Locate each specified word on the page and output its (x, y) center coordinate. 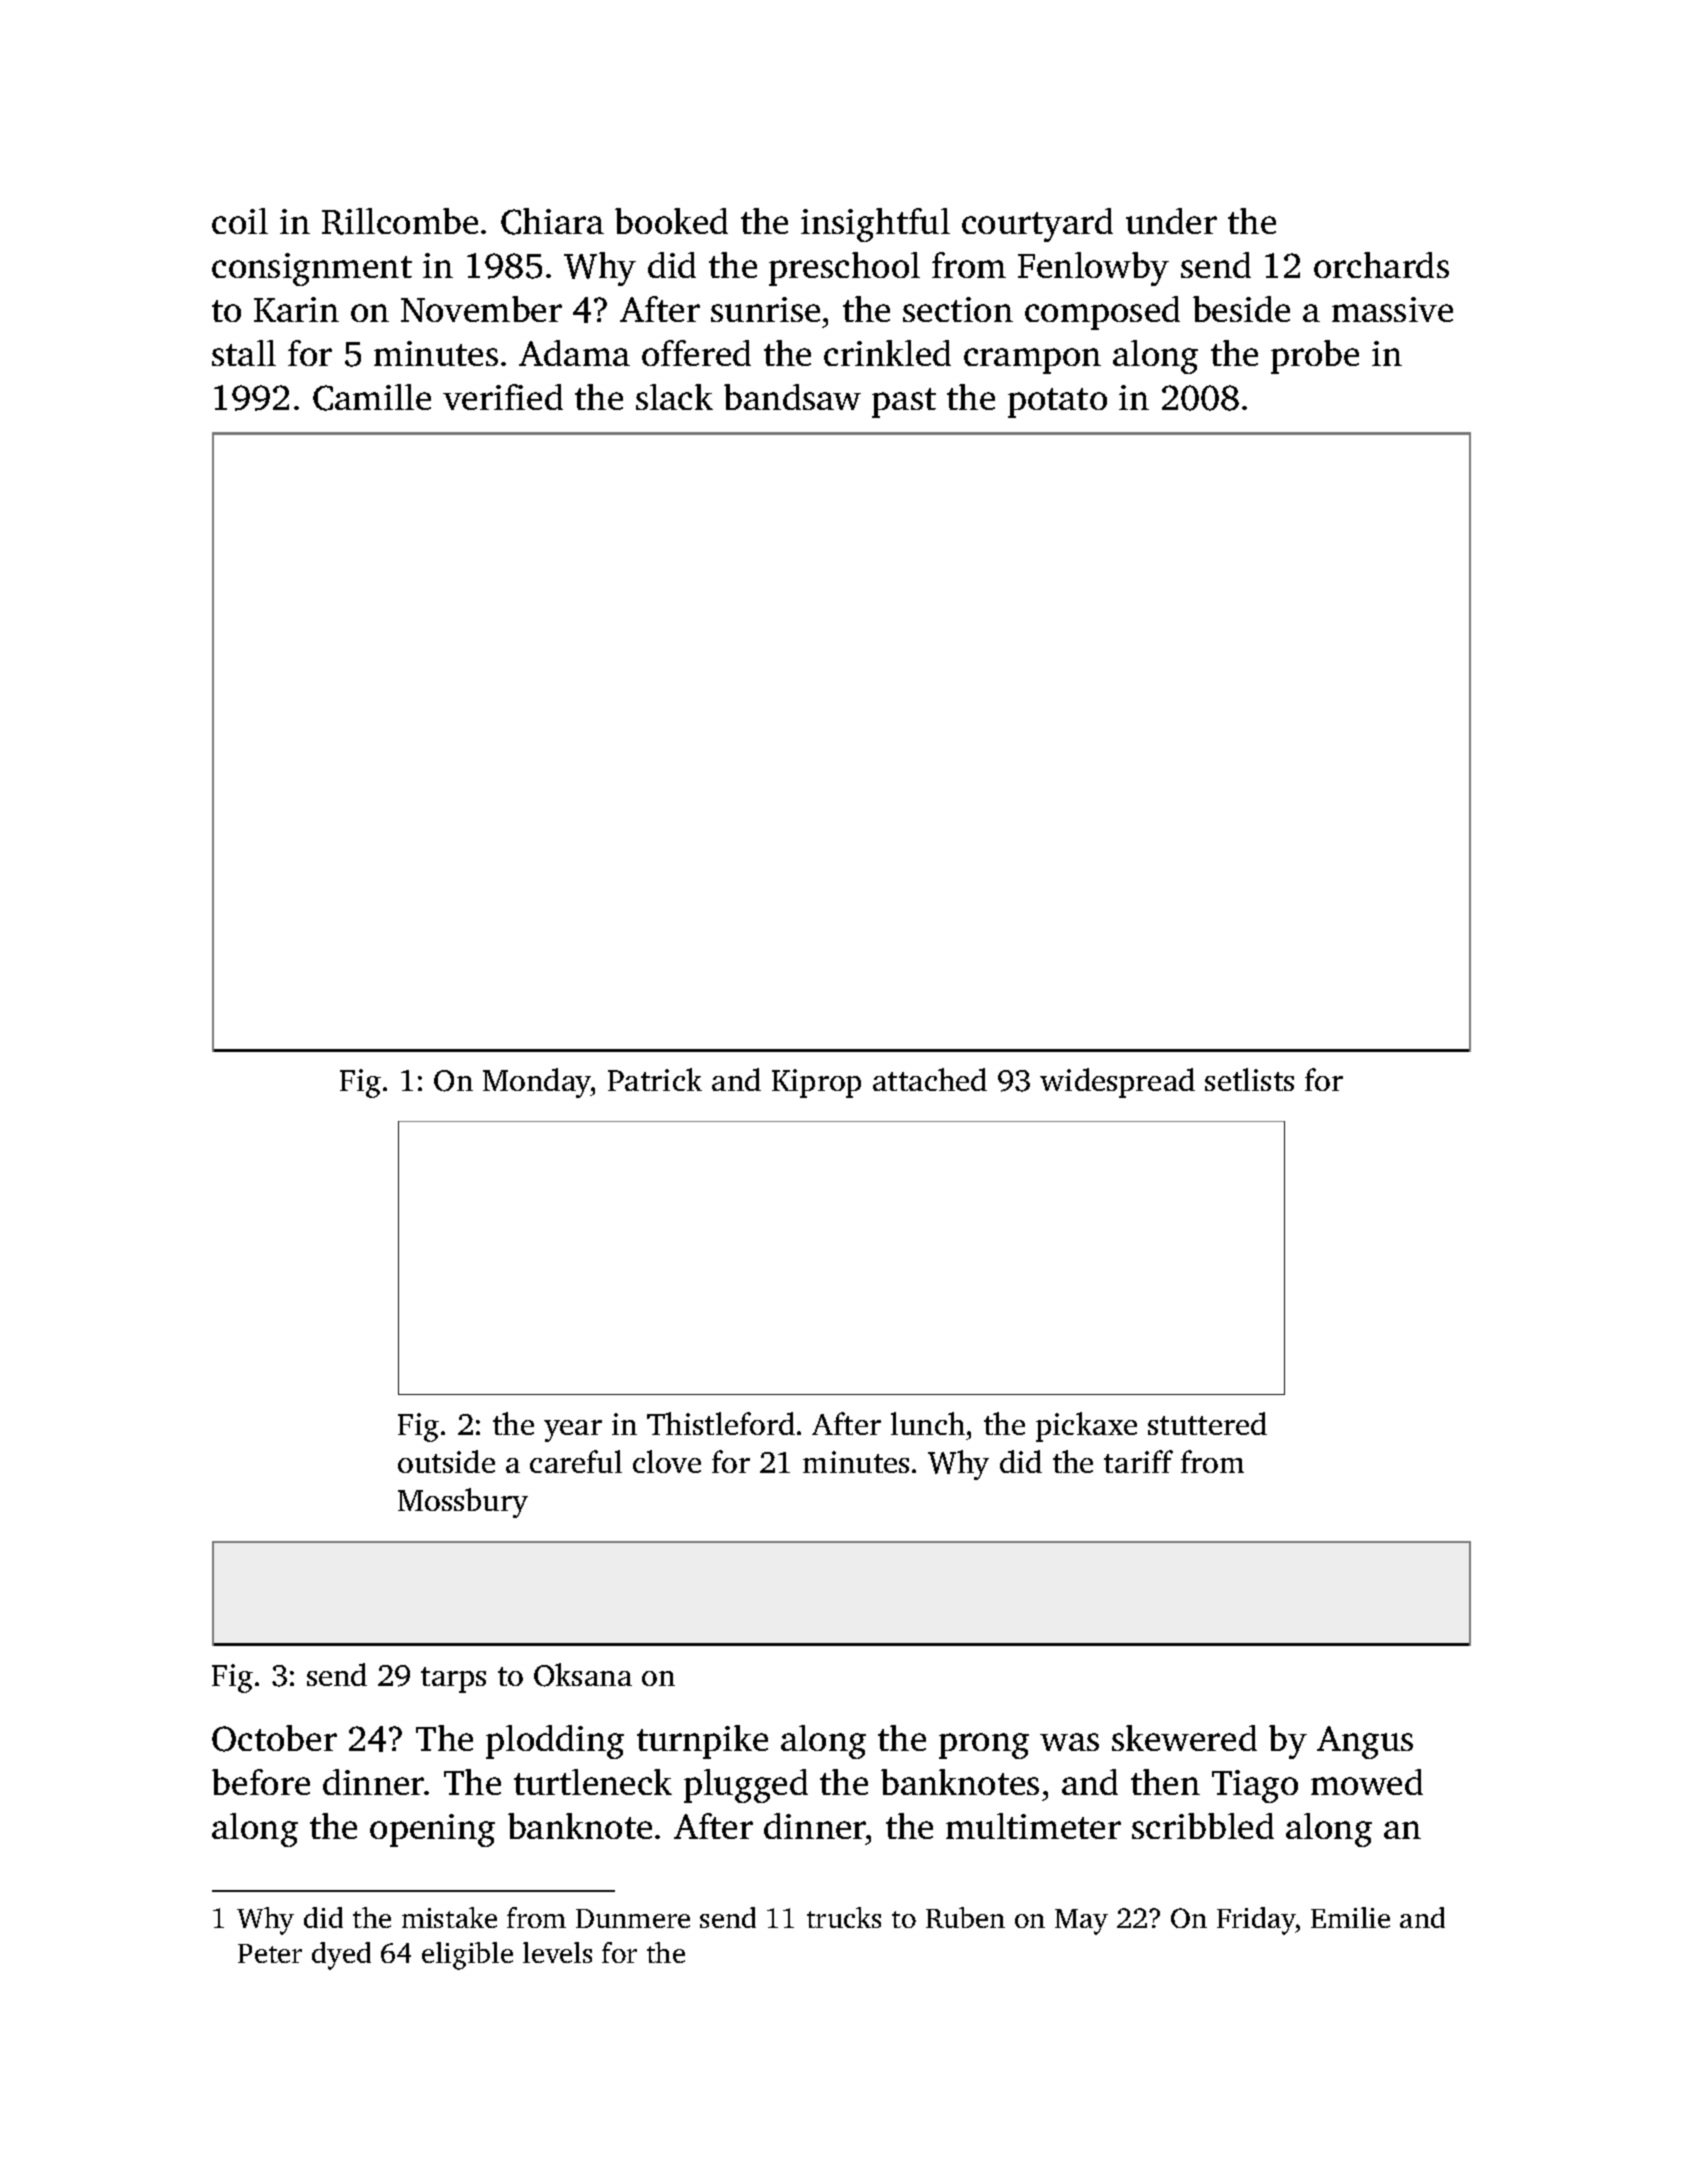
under (1171, 221)
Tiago (1255, 1786)
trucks (844, 1917)
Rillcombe (400, 221)
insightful (875, 225)
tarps (453, 1680)
